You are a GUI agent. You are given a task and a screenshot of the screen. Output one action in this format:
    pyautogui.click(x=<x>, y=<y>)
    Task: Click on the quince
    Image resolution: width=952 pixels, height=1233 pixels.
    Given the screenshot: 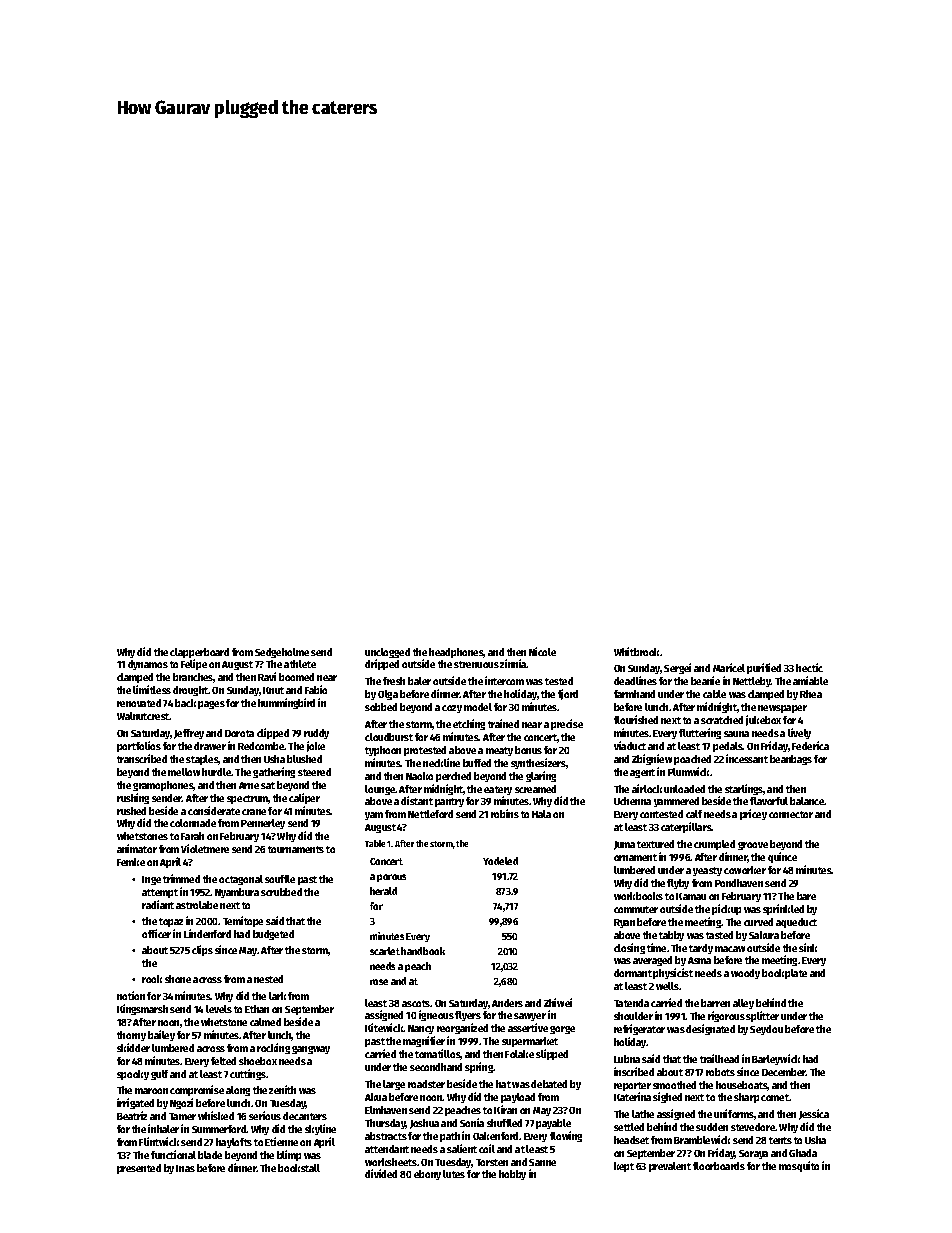 What is the action you would take?
    pyautogui.click(x=782, y=857)
